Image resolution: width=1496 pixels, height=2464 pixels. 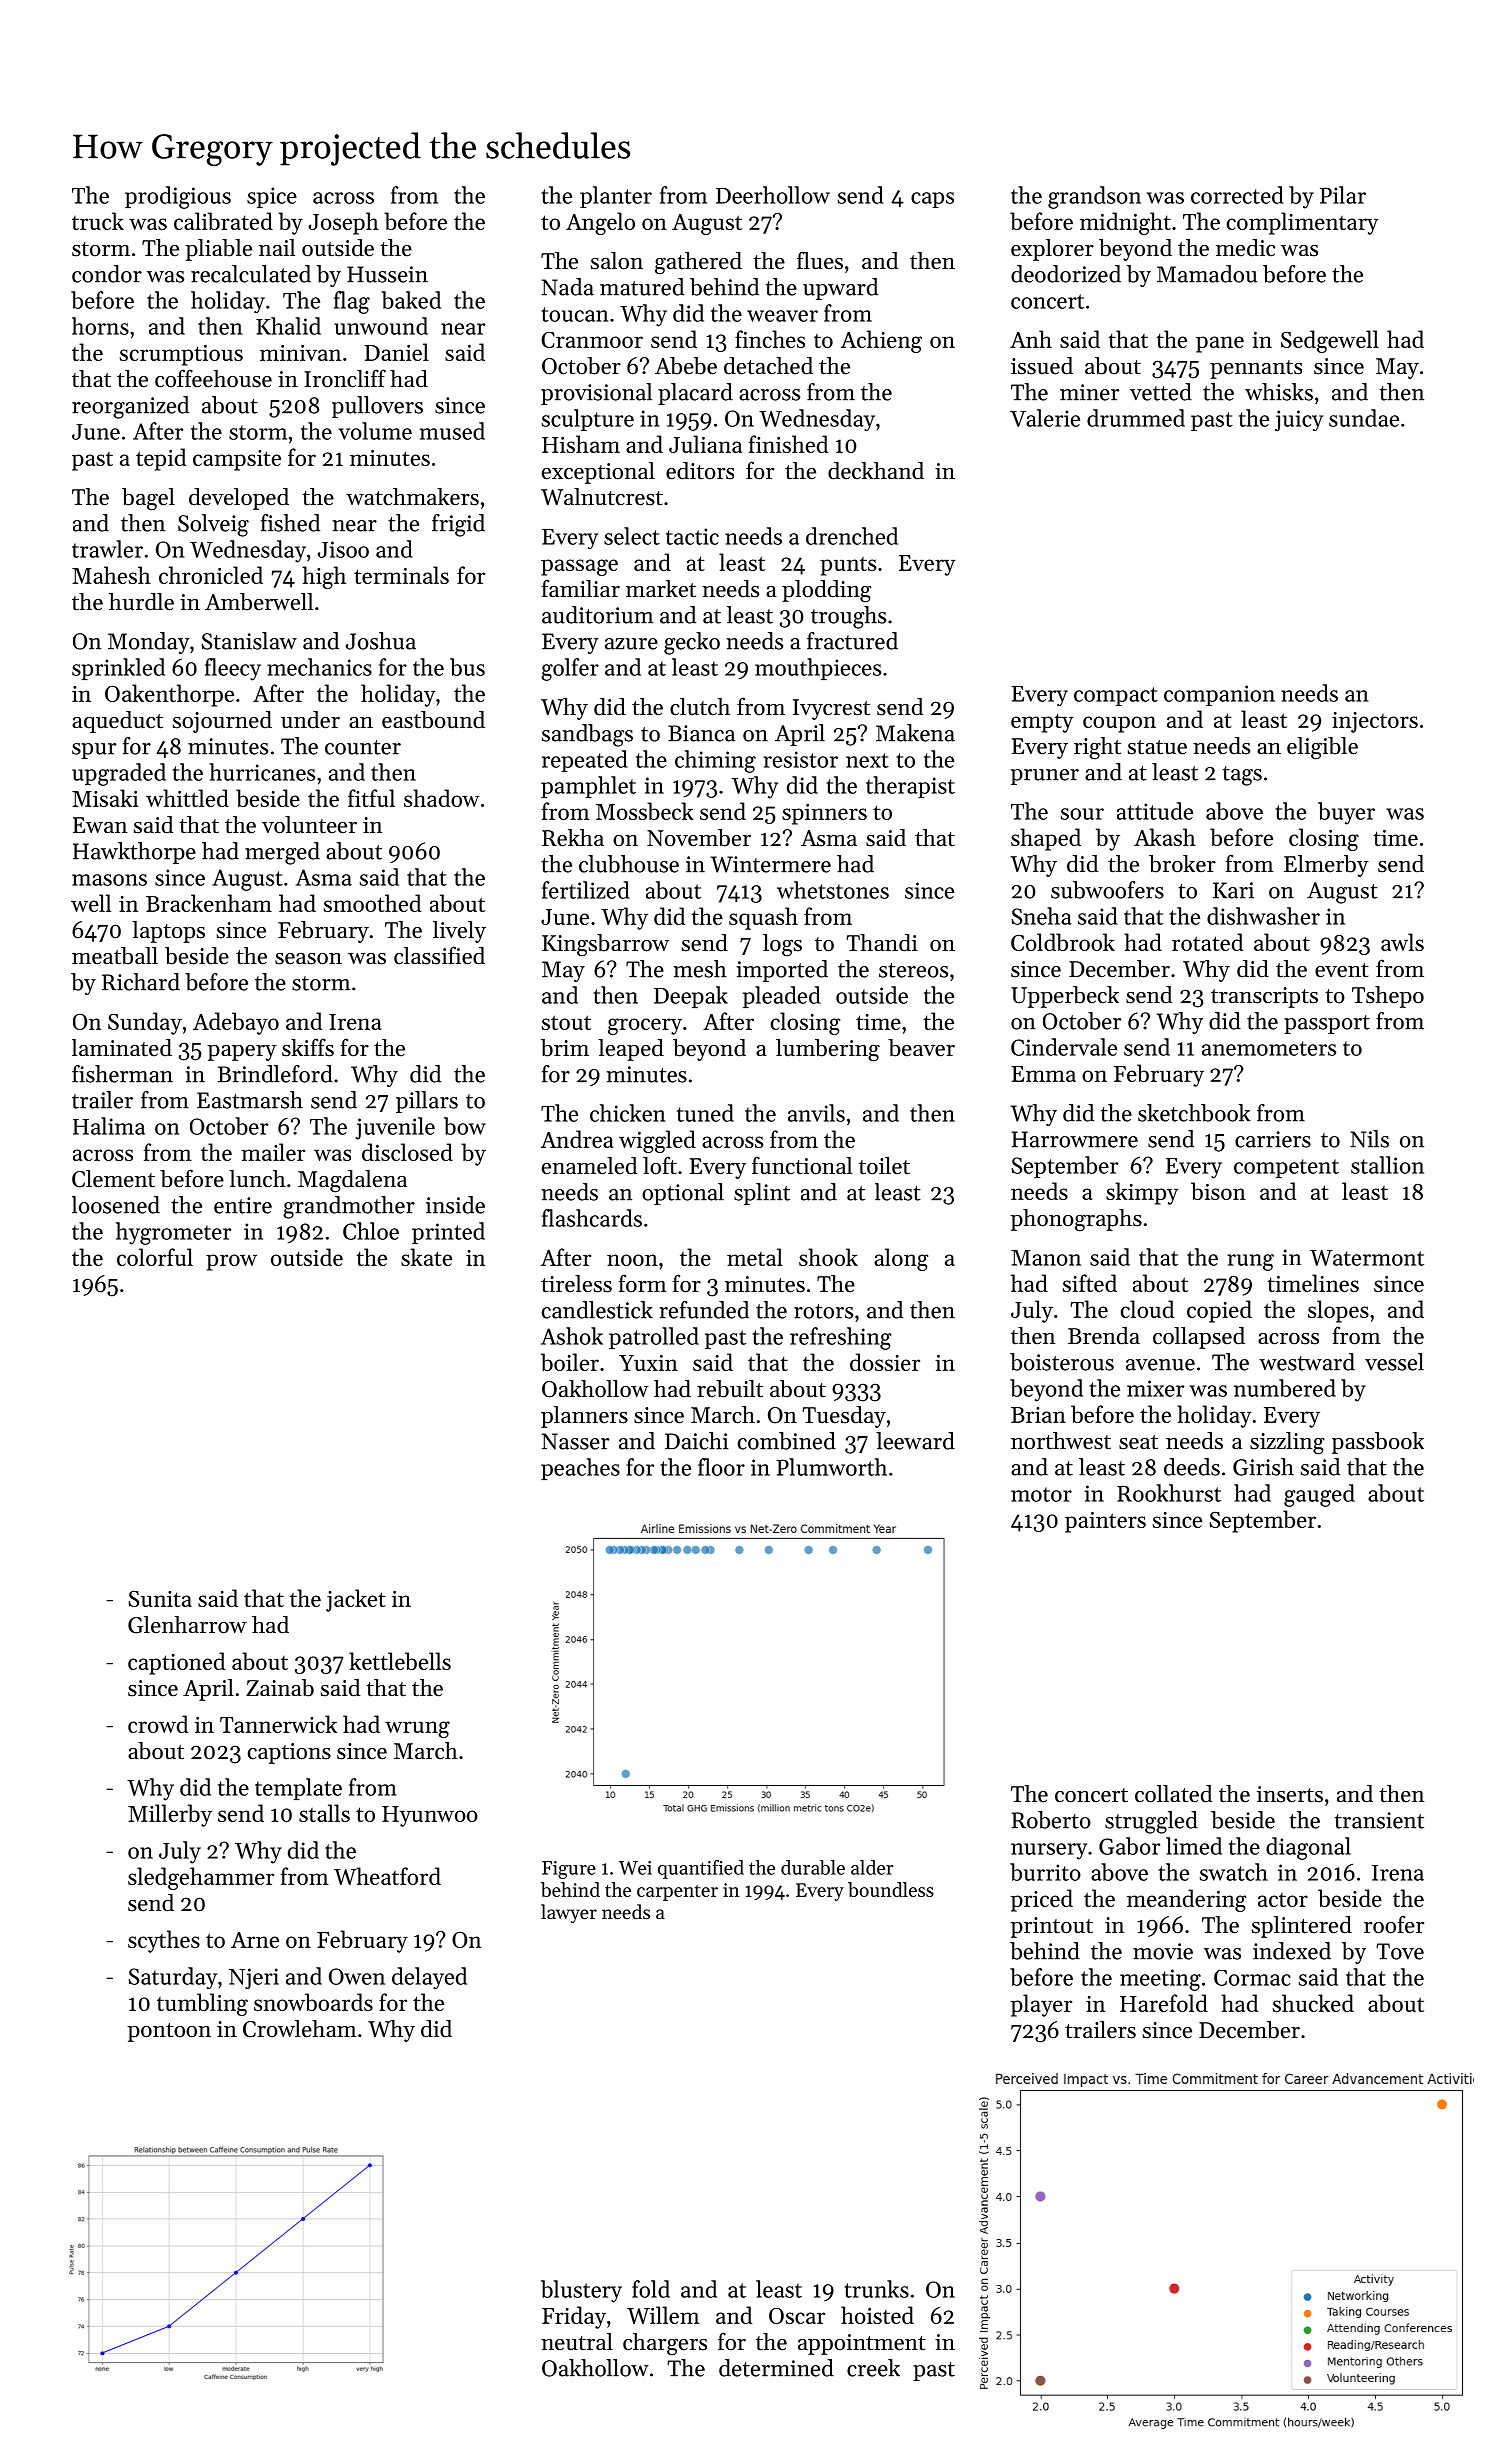 What do you see at coordinates (109, 1126) in the screenshot?
I see `Halima` at bounding box center [109, 1126].
